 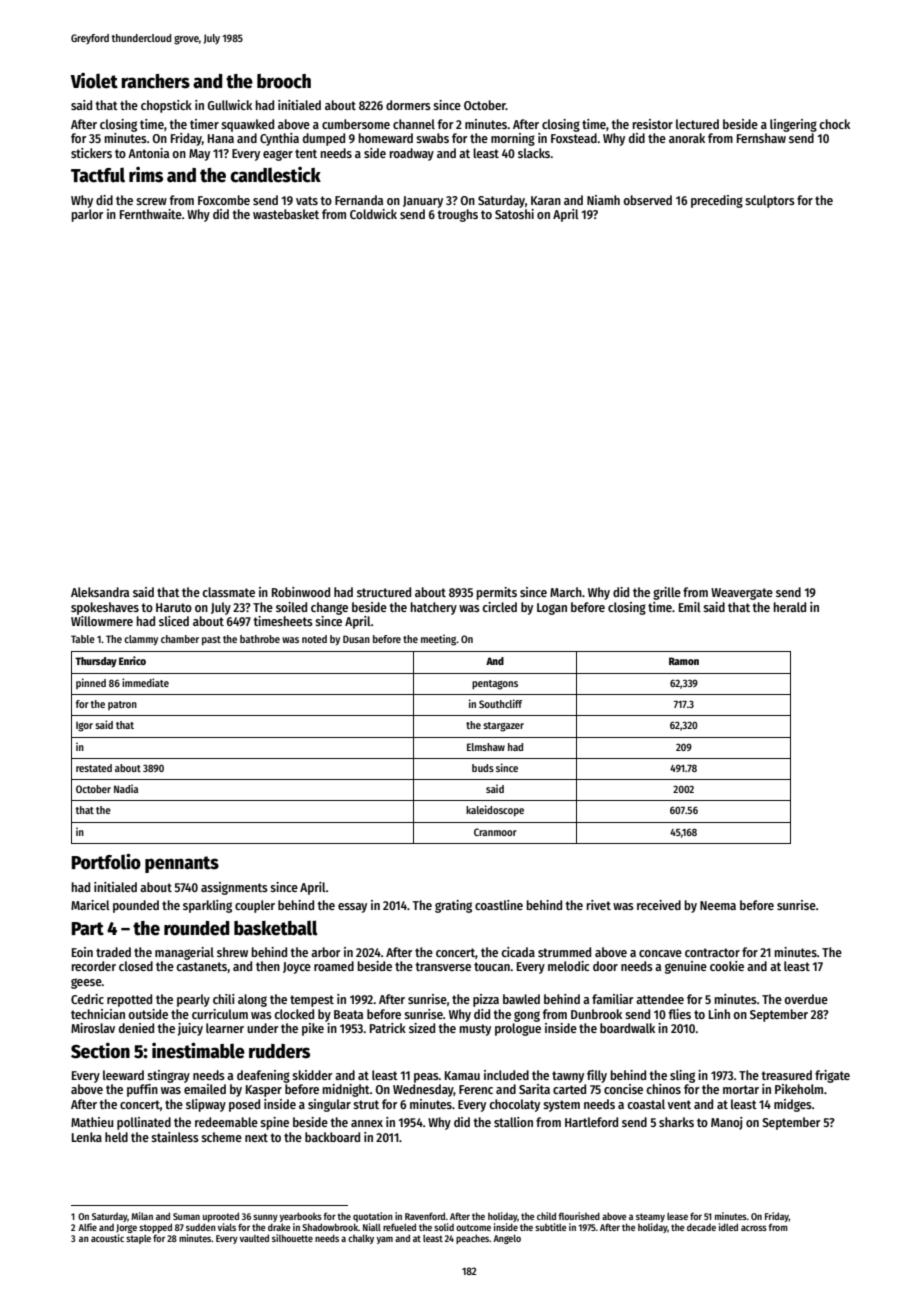 I want to click on brooch, so click(x=284, y=81).
